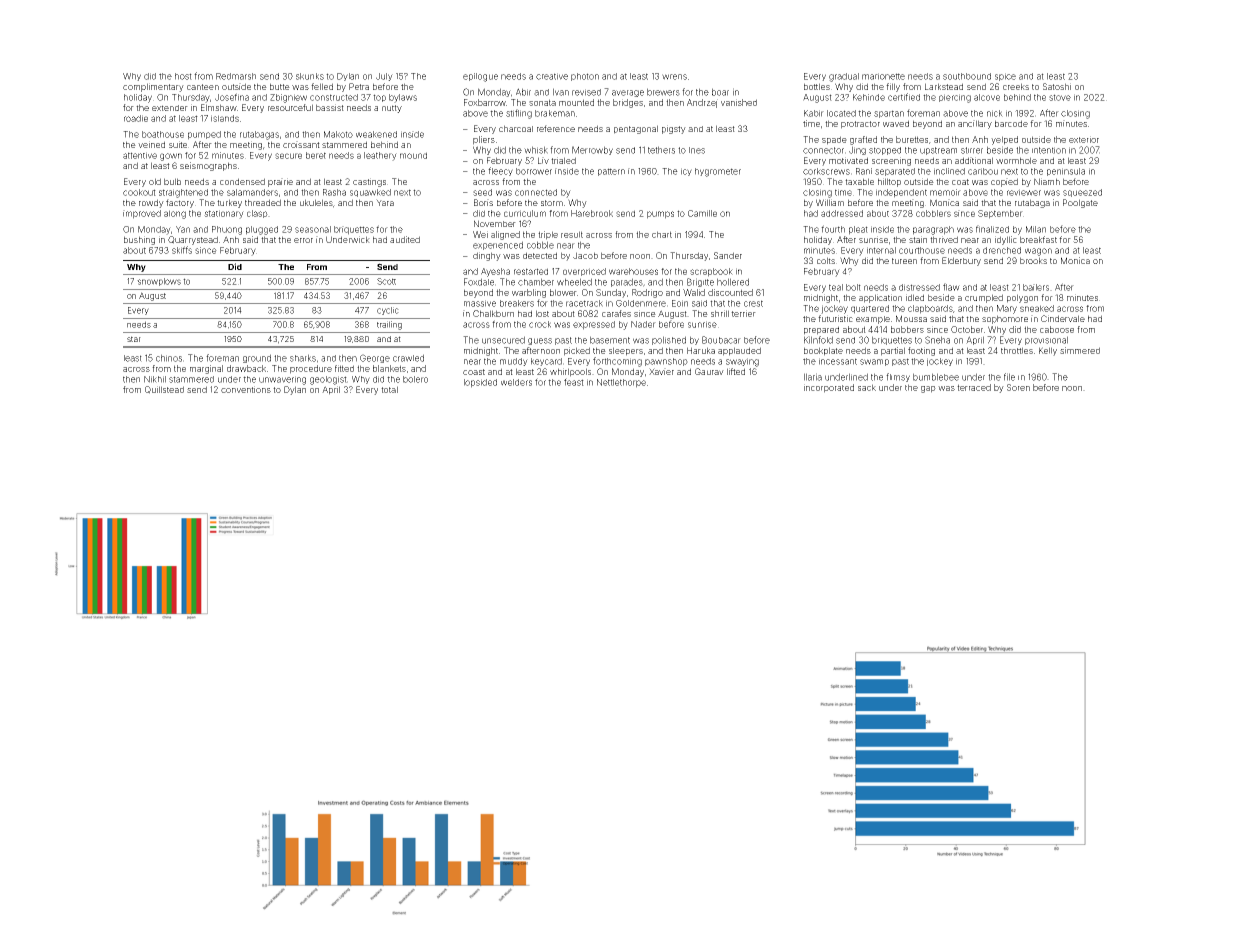 This page has height=952, width=1233. I want to click on brewers, so click(663, 92).
